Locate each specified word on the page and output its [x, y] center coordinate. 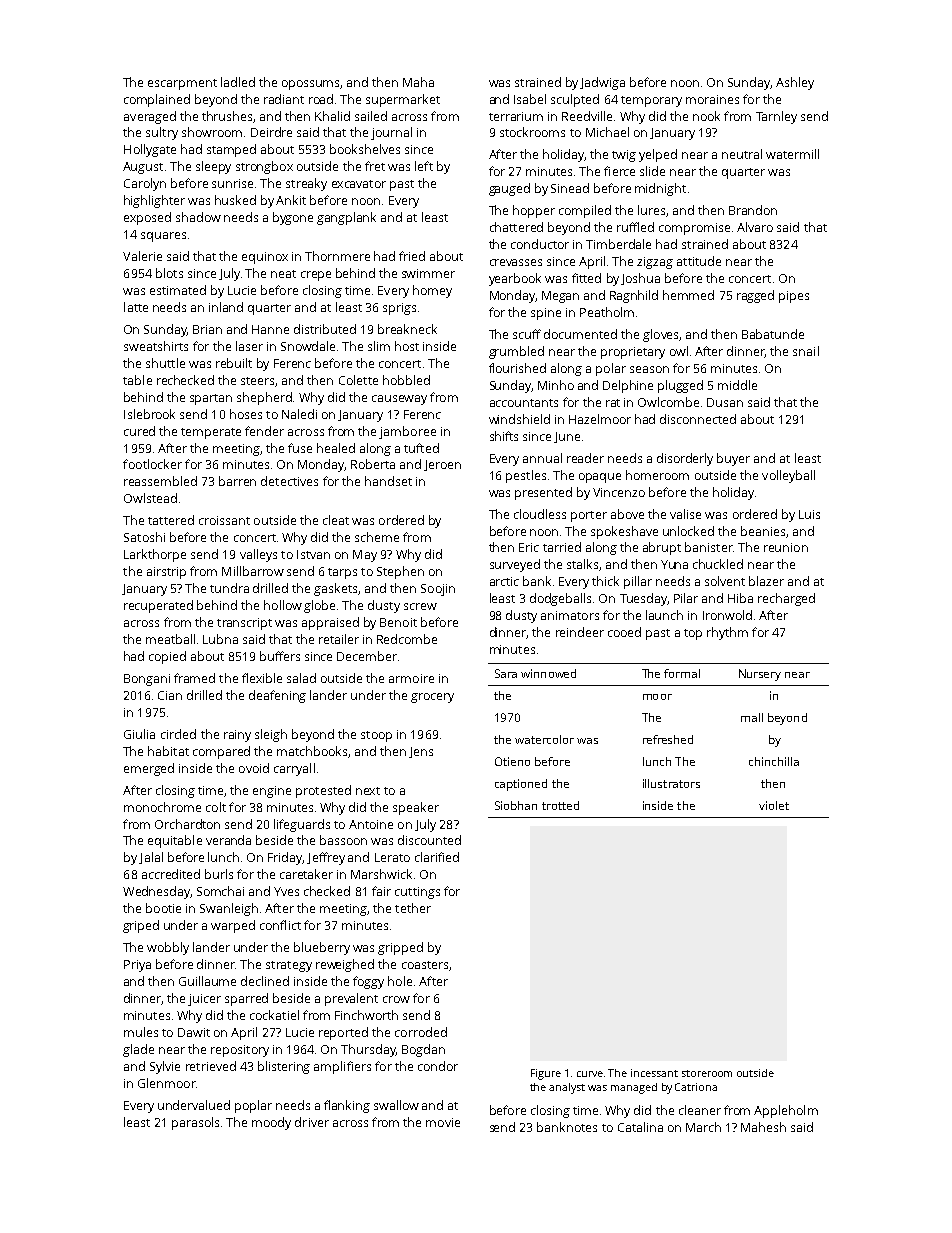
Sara [506, 673]
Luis [809, 514]
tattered [171, 520]
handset [388, 481]
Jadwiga [602, 83]
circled [178, 734]
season [649, 369]
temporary [651, 101]
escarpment [182, 84]
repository [240, 1051]
